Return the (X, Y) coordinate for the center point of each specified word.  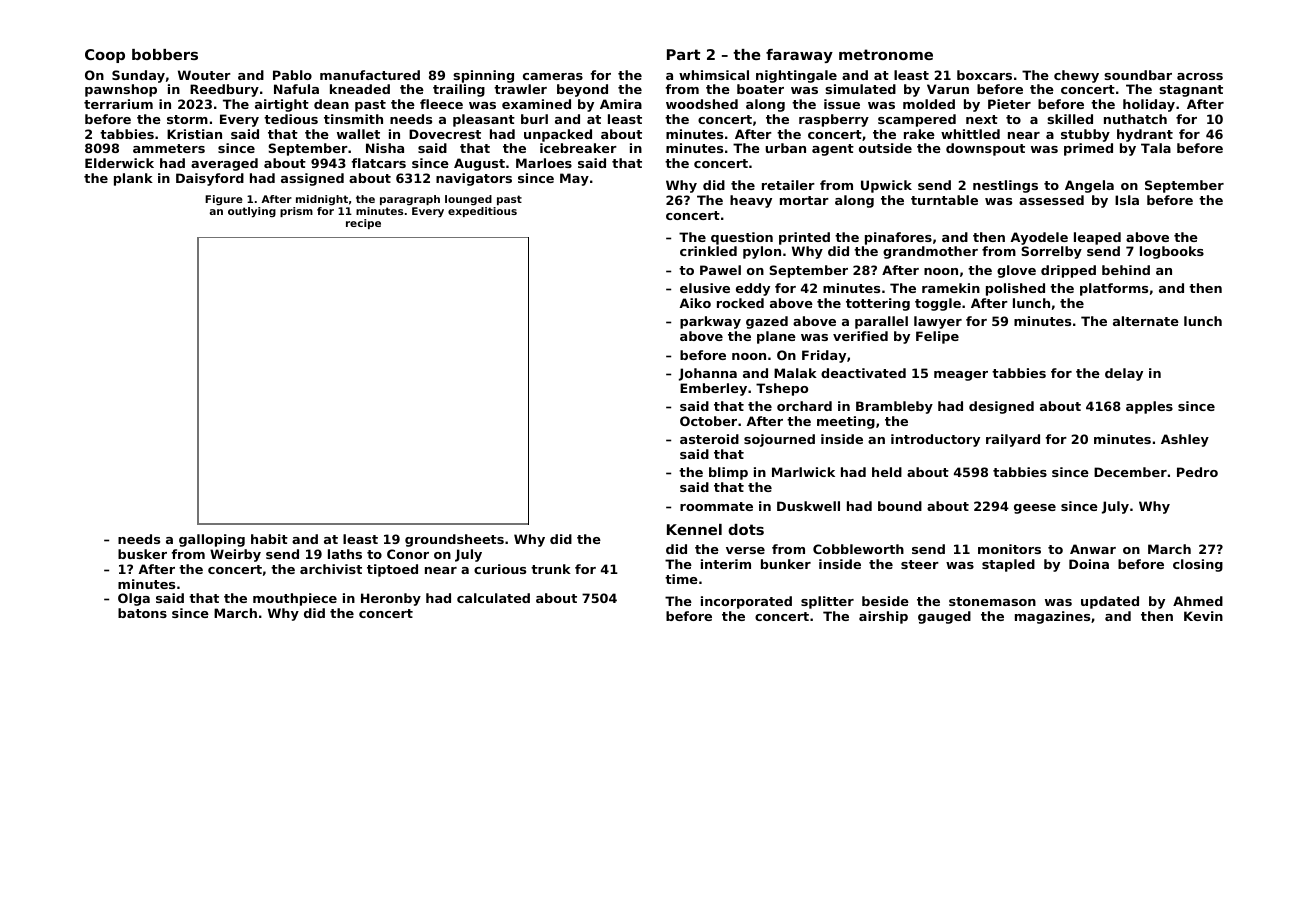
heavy (751, 201)
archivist (331, 569)
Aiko (695, 303)
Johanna (708, 374)
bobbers (165, 54)
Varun (948, 89)
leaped (1097, 238)
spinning (483, 76)
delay (1124, 374)
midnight (322, 200)
